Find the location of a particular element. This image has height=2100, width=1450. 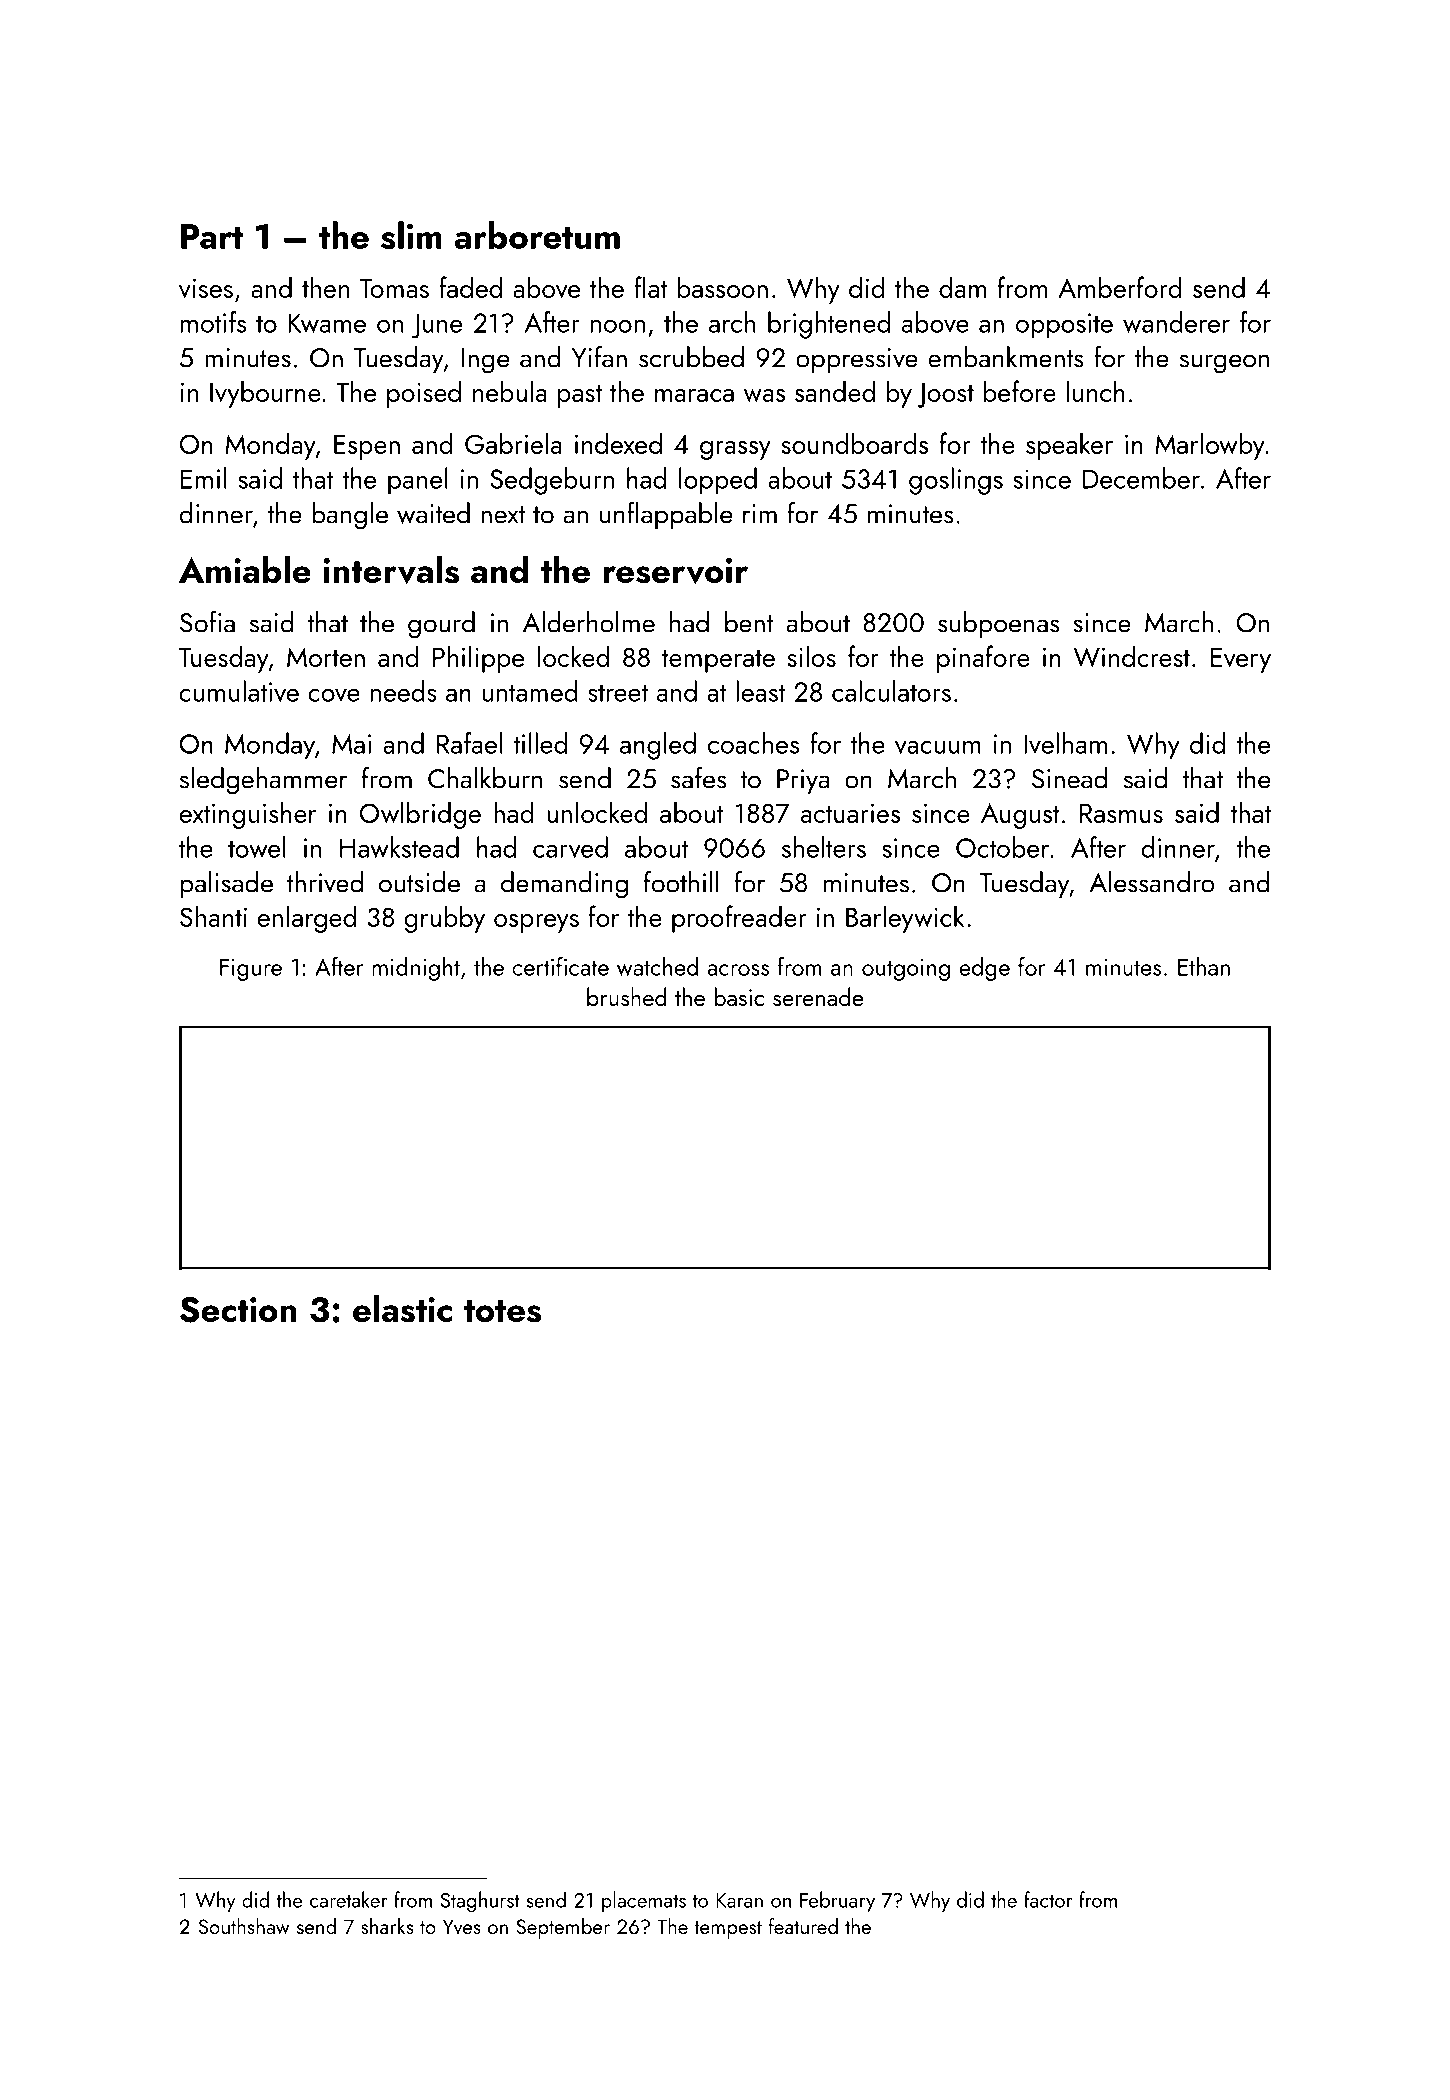

Section is located at coordinates (238, 1310).
